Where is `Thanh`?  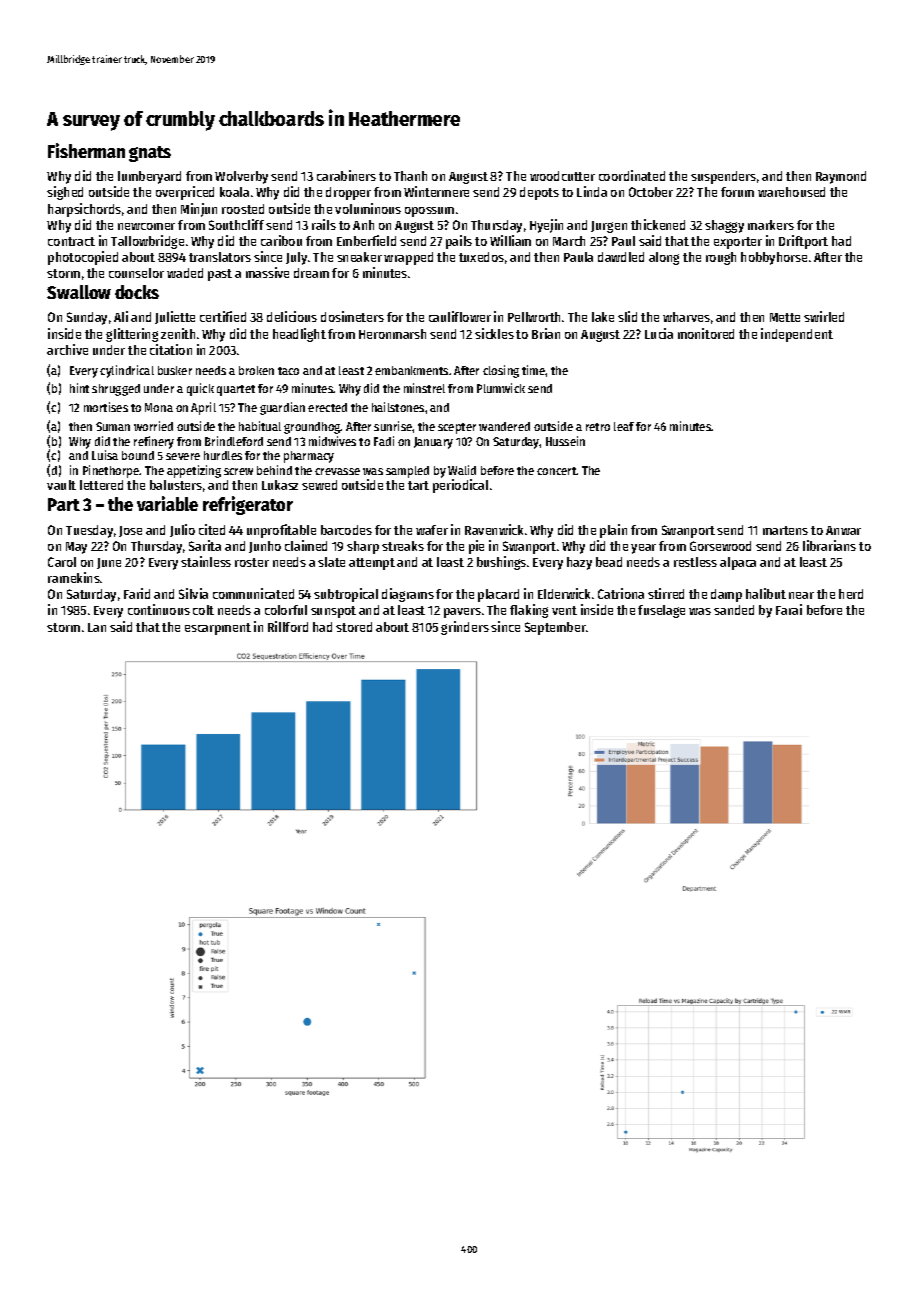 Thanh is located at coordinates (410, 176).
